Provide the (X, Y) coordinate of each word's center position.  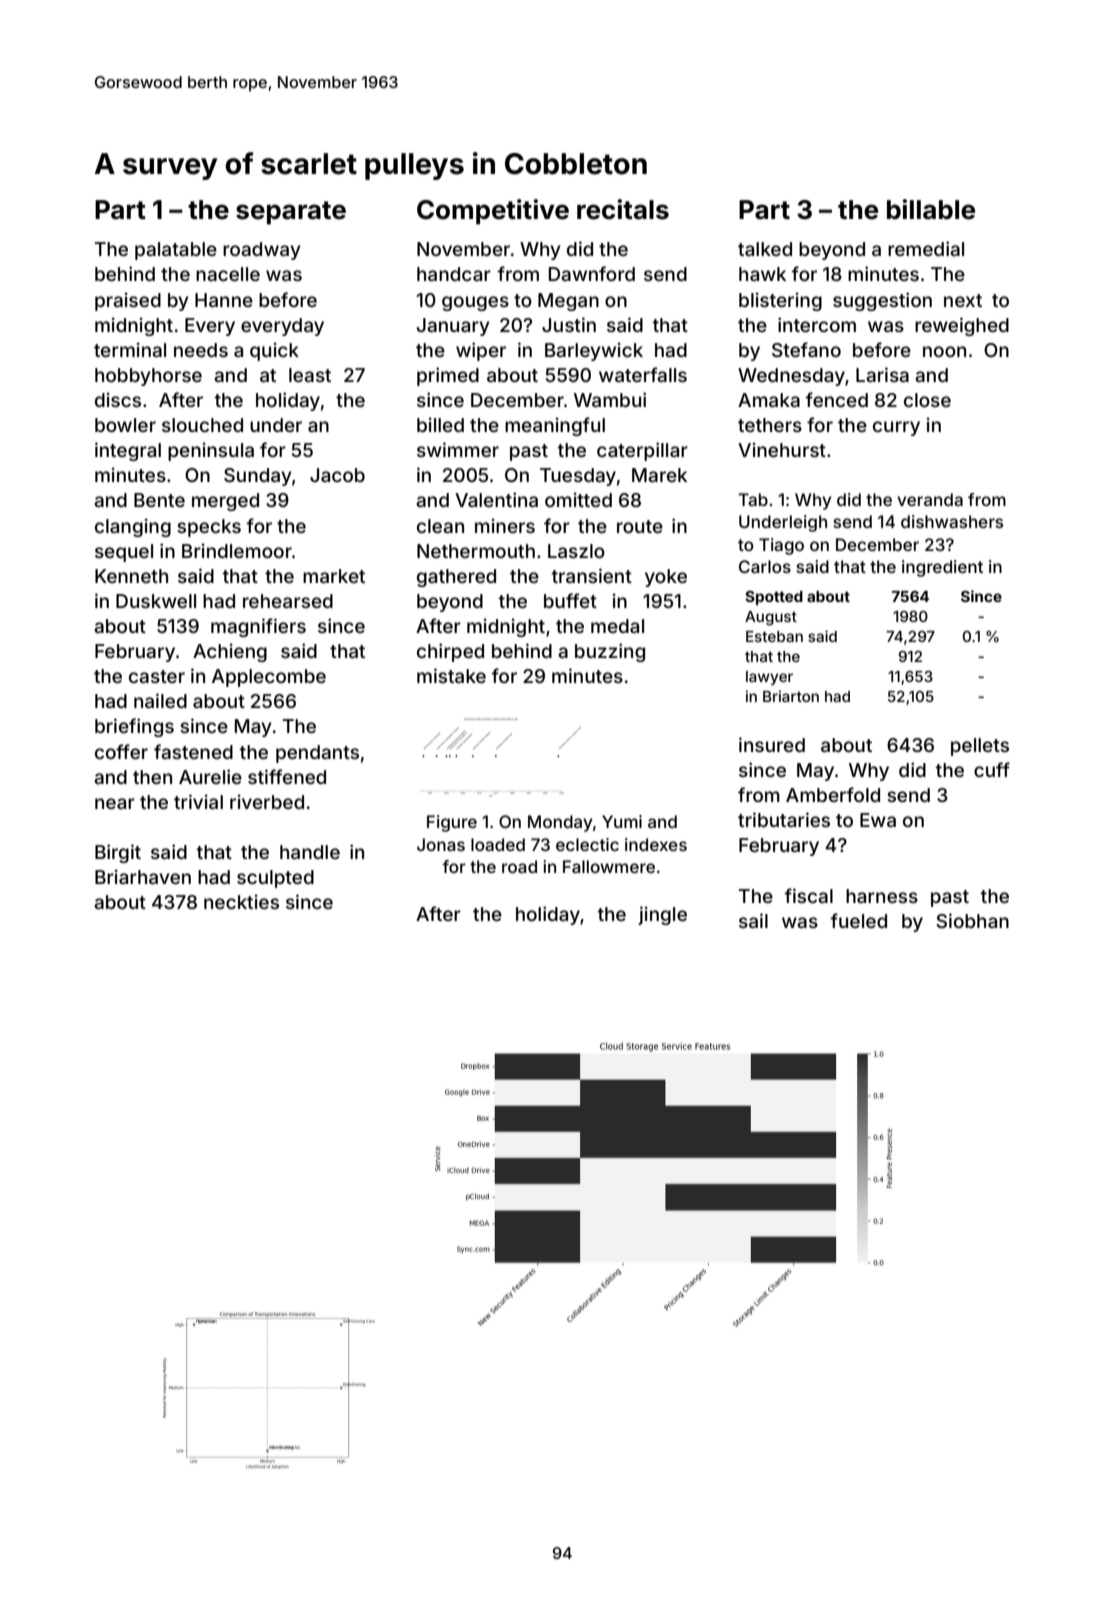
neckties (241, 901)
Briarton (791, 696)
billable (931, 209)
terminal (130, 349)
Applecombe (269, 678)
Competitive (493, 212)
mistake (451, 675)
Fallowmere (609, 866)
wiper (481, 351)
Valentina (496, 499)
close (927, 400)
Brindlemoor (237, 550)
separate (291, 213)
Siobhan (972, 920)
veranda (930, 499)
